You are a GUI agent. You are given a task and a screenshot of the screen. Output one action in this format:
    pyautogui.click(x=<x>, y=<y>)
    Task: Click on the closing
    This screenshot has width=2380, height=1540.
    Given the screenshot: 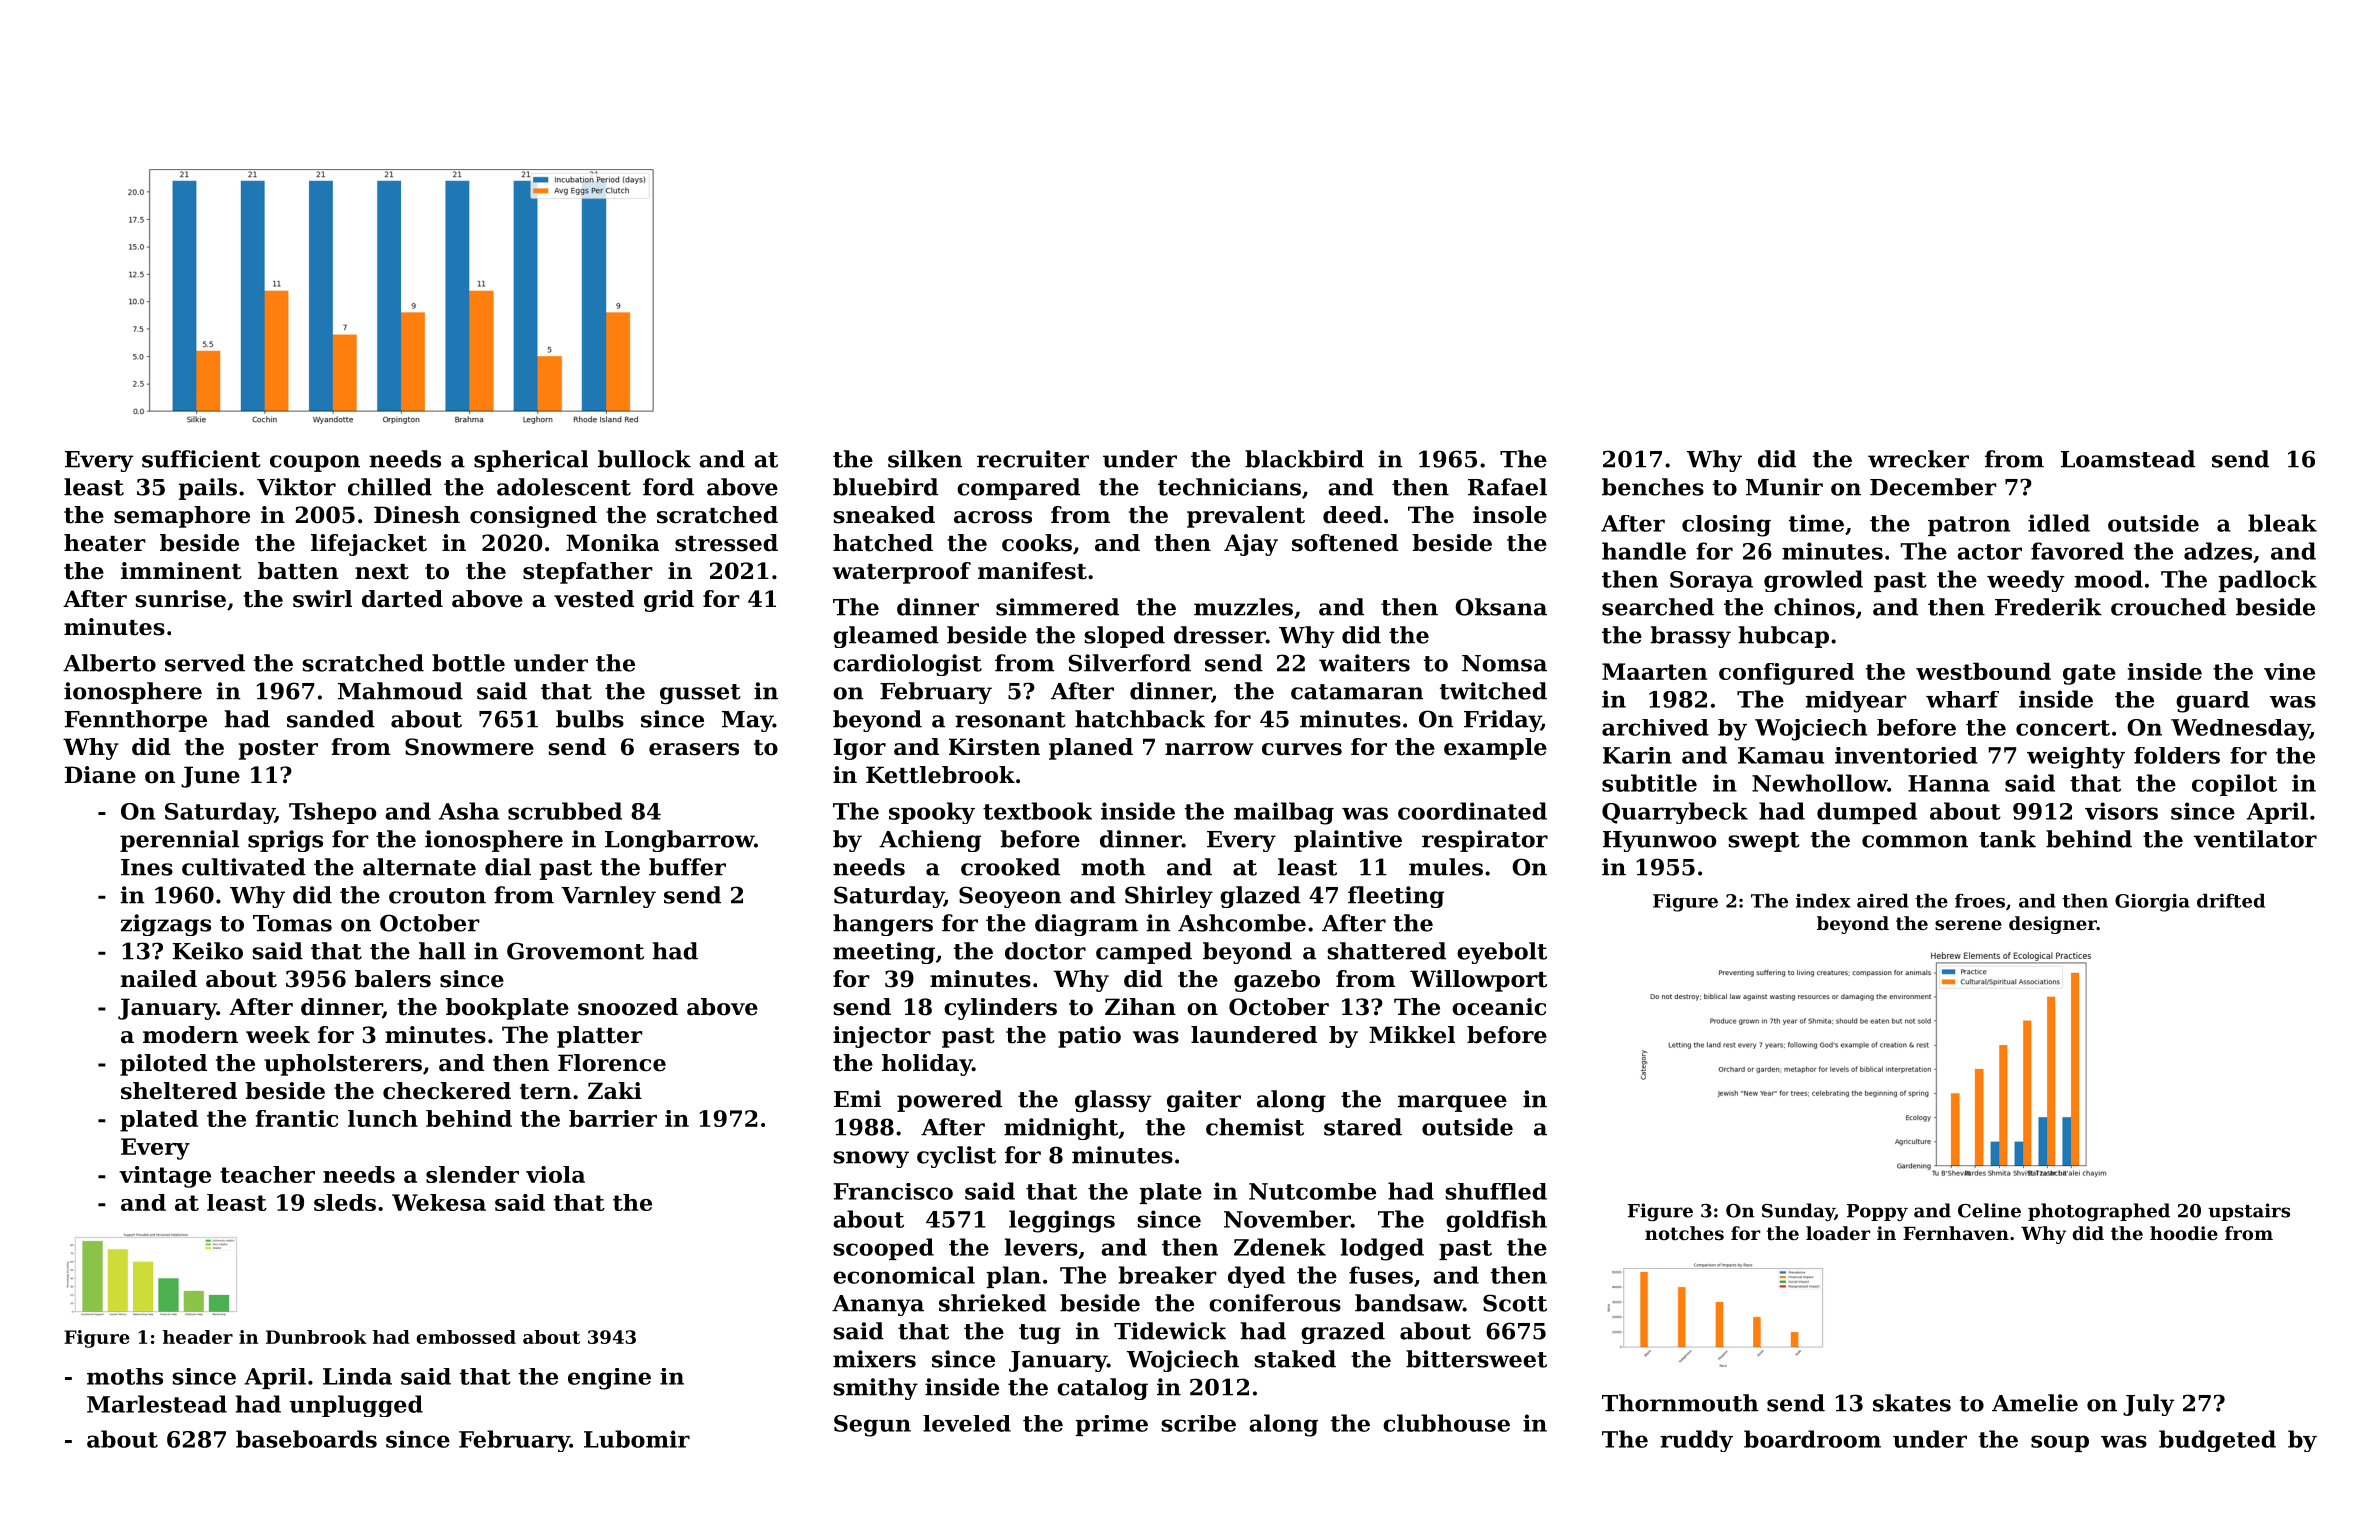 What is the action you would take?
    pyautogui.click(x=1726, y=526)
